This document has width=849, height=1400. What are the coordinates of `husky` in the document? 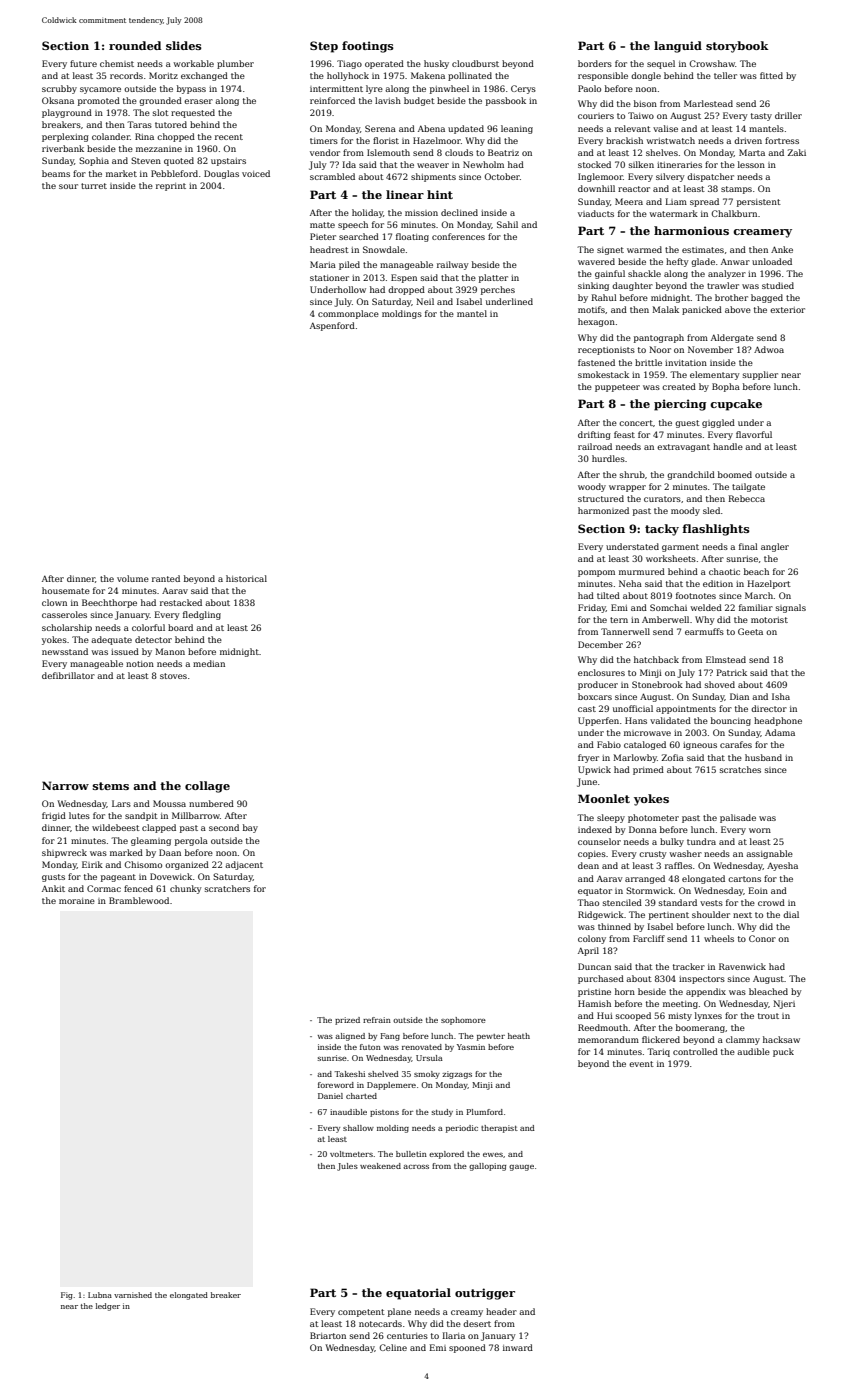 It's located at (436, 64).
